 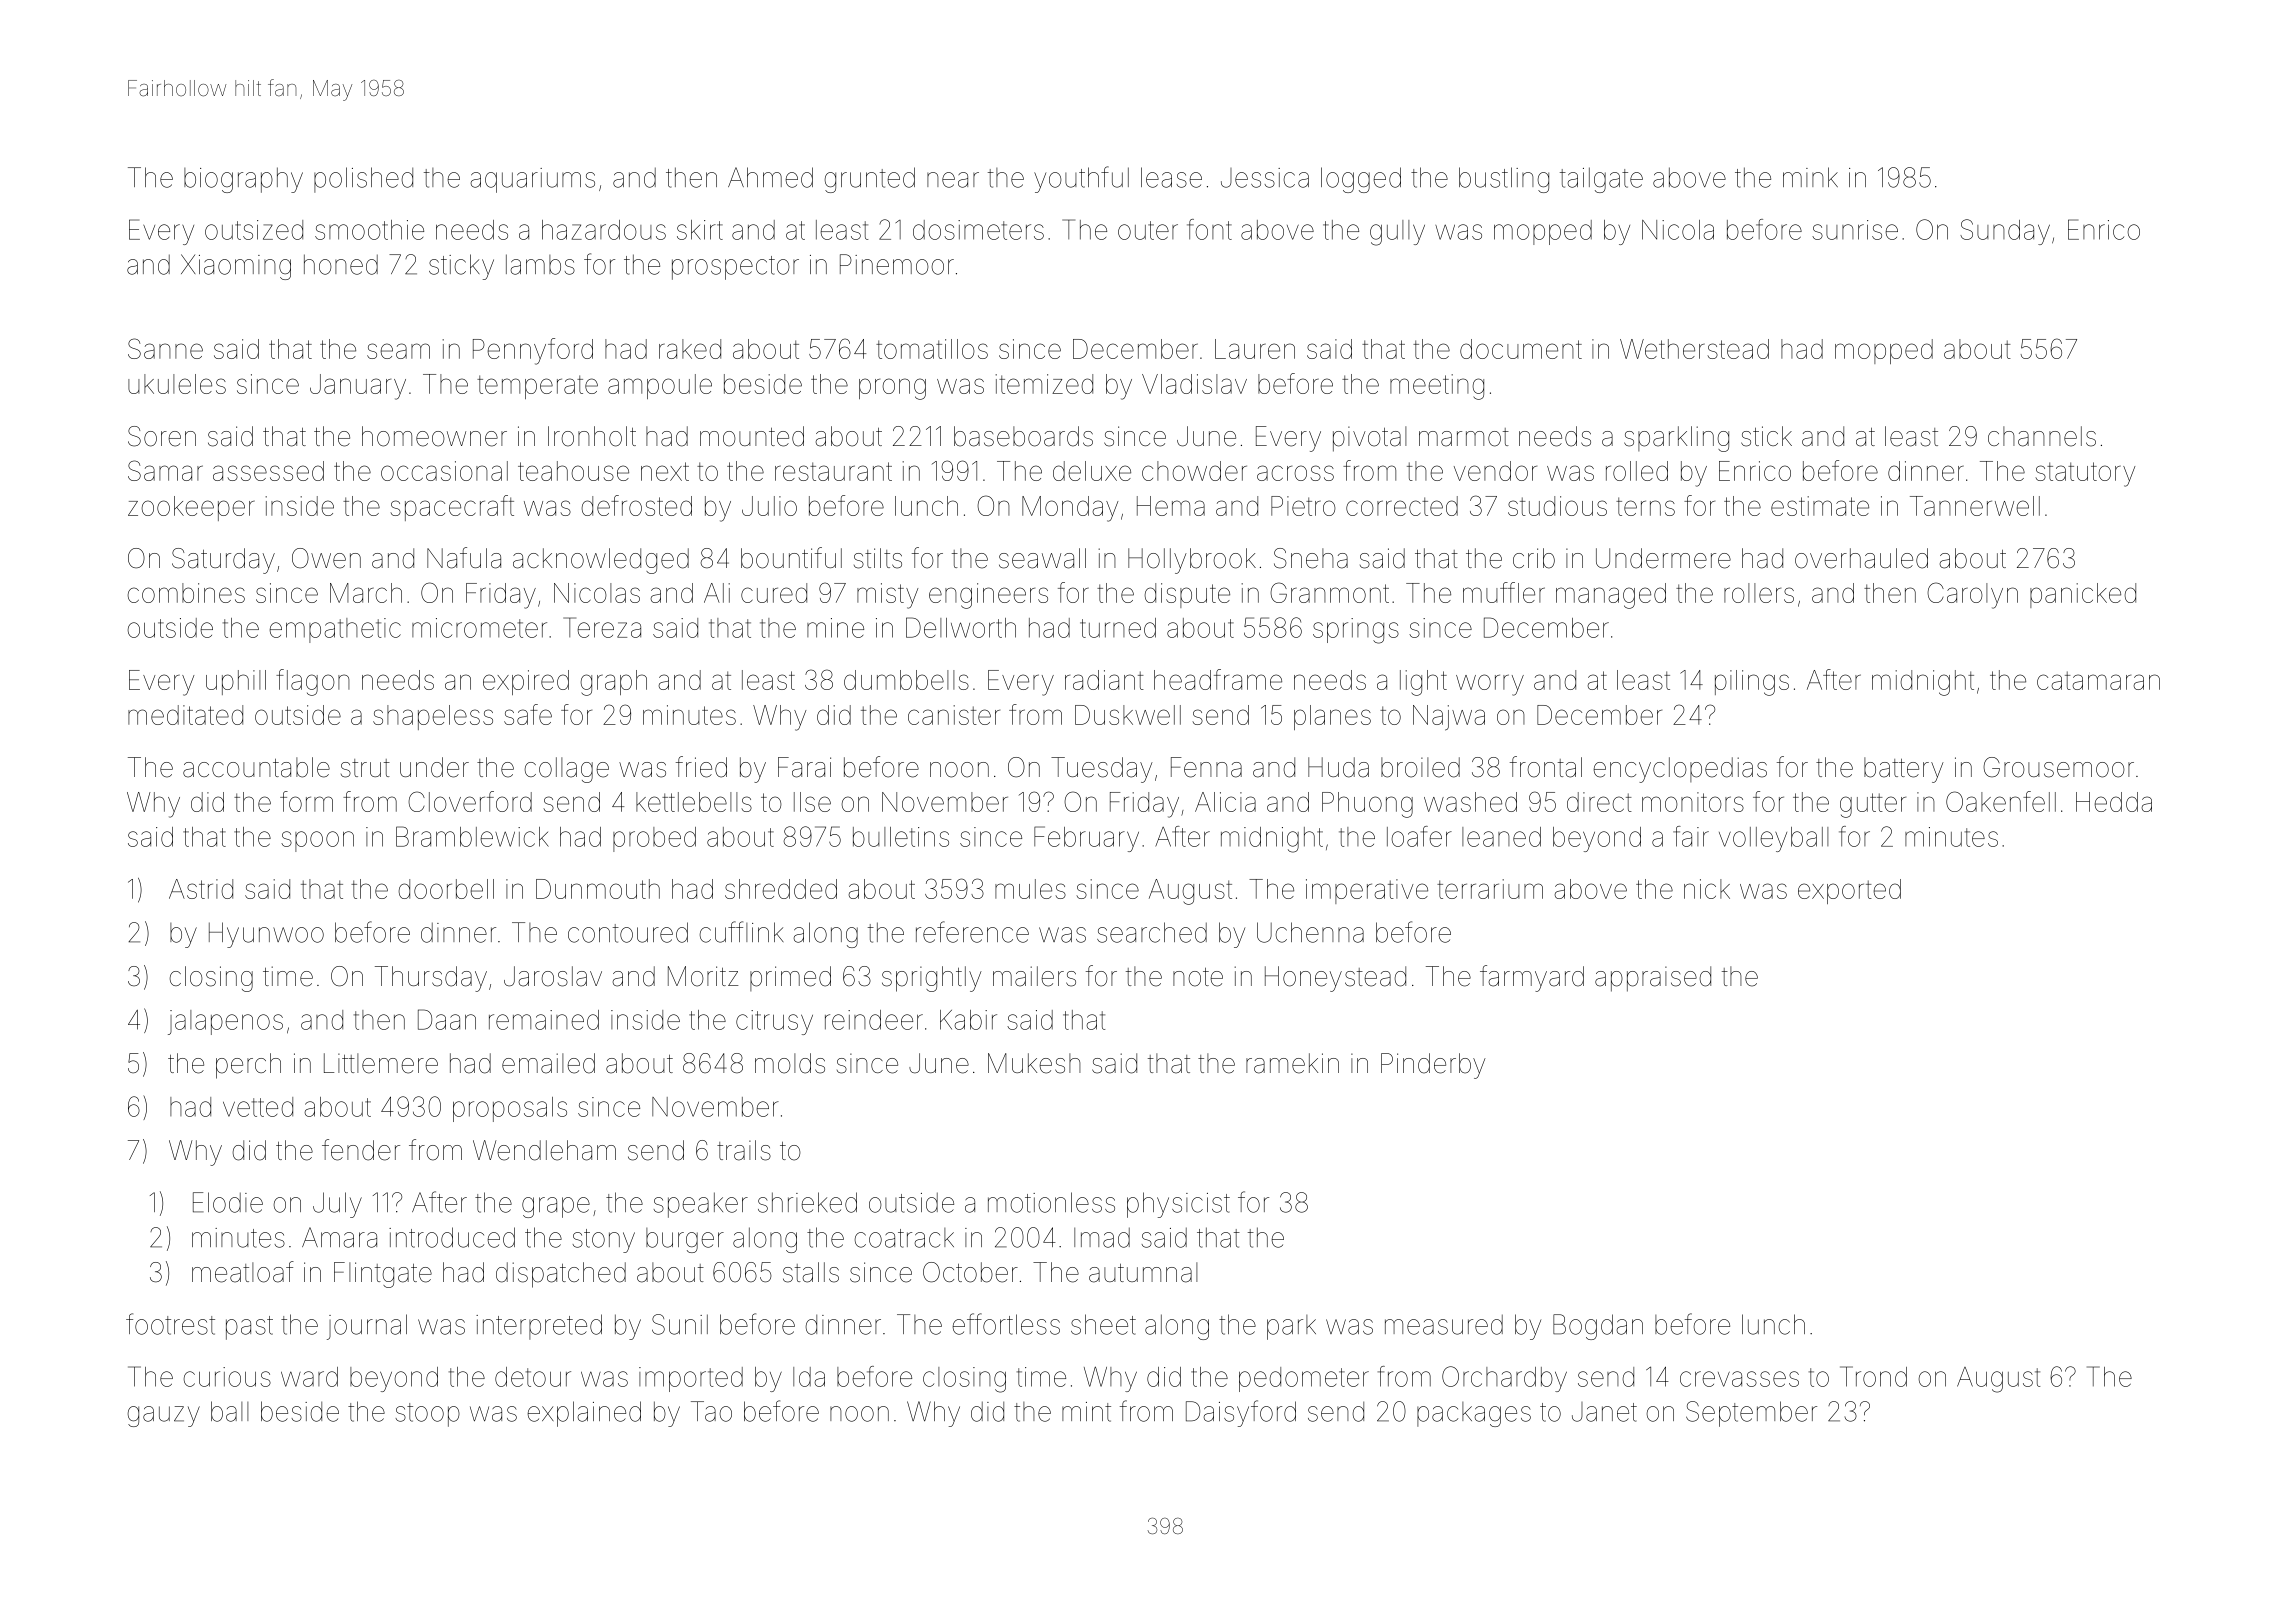 What do you see at coordinates (1255, 349) in the page?
I see `Lauren` at bounding box center [1255, 349].
